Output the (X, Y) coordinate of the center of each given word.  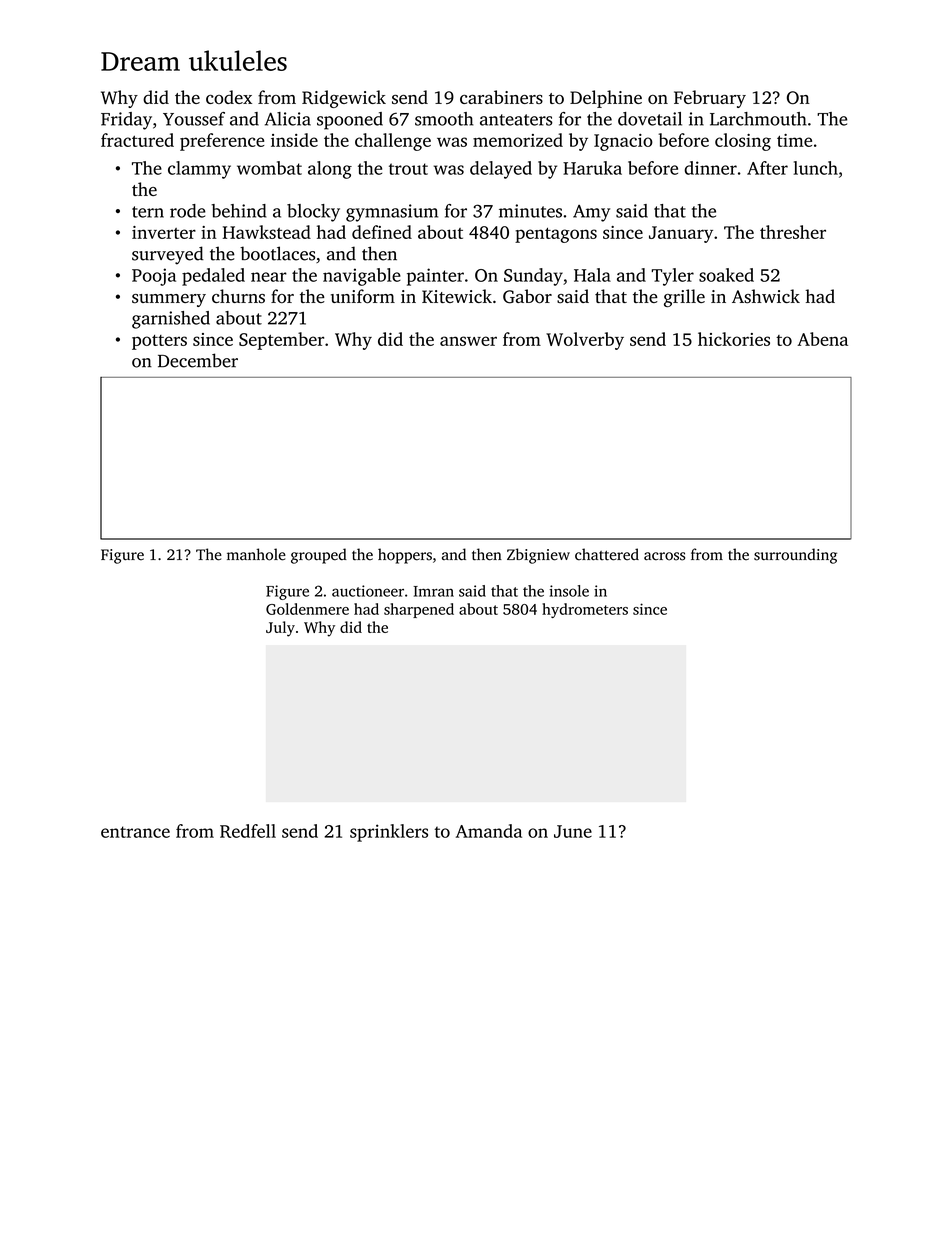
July (280, 629)
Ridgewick (344, 99)
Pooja (154, 277)
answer (468, 341)
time (794, 140)
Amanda (489, 831)
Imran (433, 591)
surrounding (795, 556)
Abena (822, 339)
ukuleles (238, 60)
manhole (256, 554)
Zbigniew (538, 556)
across (664, 556)
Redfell (248, 831)
